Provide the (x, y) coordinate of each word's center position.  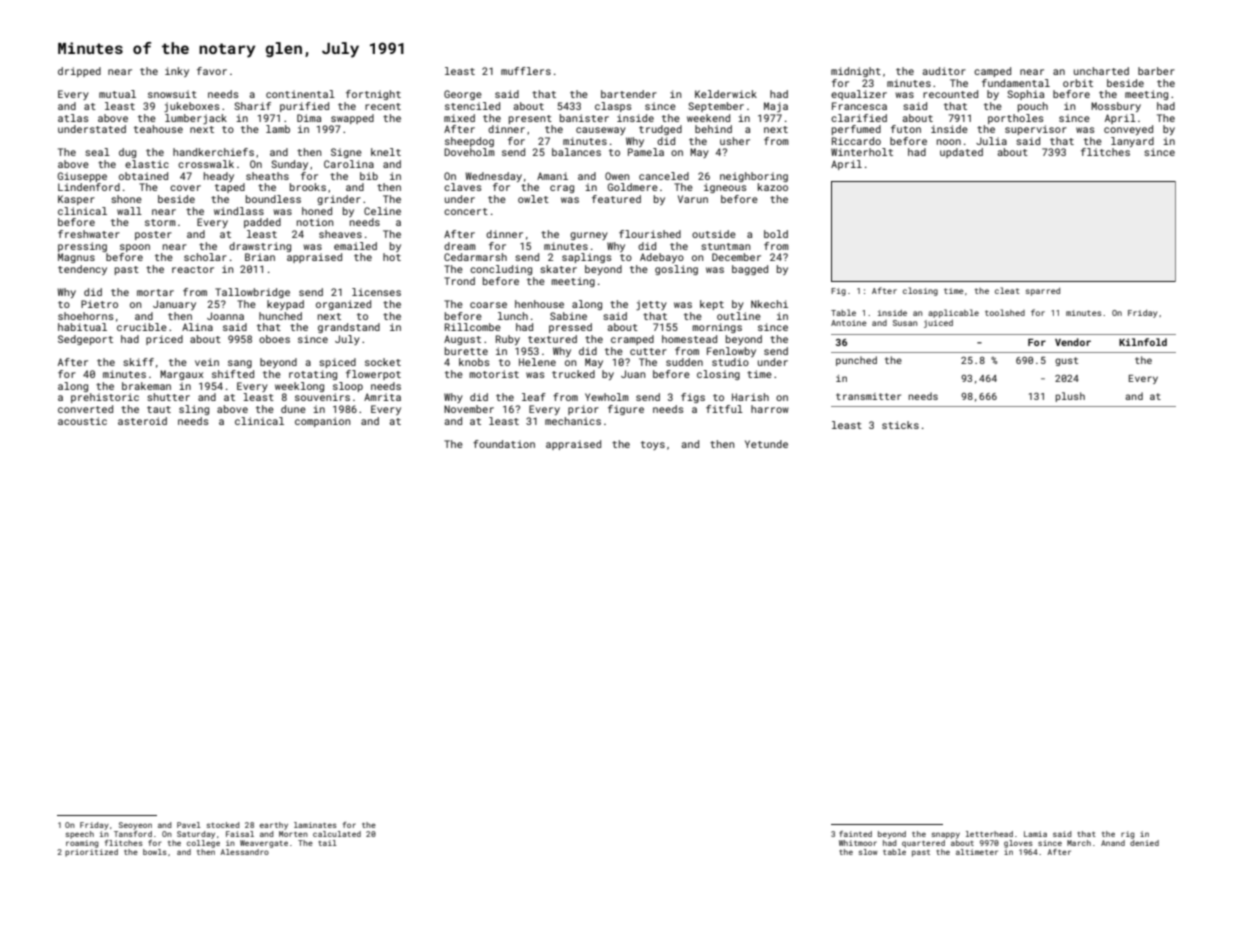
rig (1128, 835)
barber (1156, 71)
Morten (293, 834)
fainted (856, 834)
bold (776, 234)
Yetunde (766, 444)
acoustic (82, 421)
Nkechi (769, 304)
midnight (856, 72)
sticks (900, 425)
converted (85, 409)
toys (653, 445)
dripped (79, 72)
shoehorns (86, 316)
